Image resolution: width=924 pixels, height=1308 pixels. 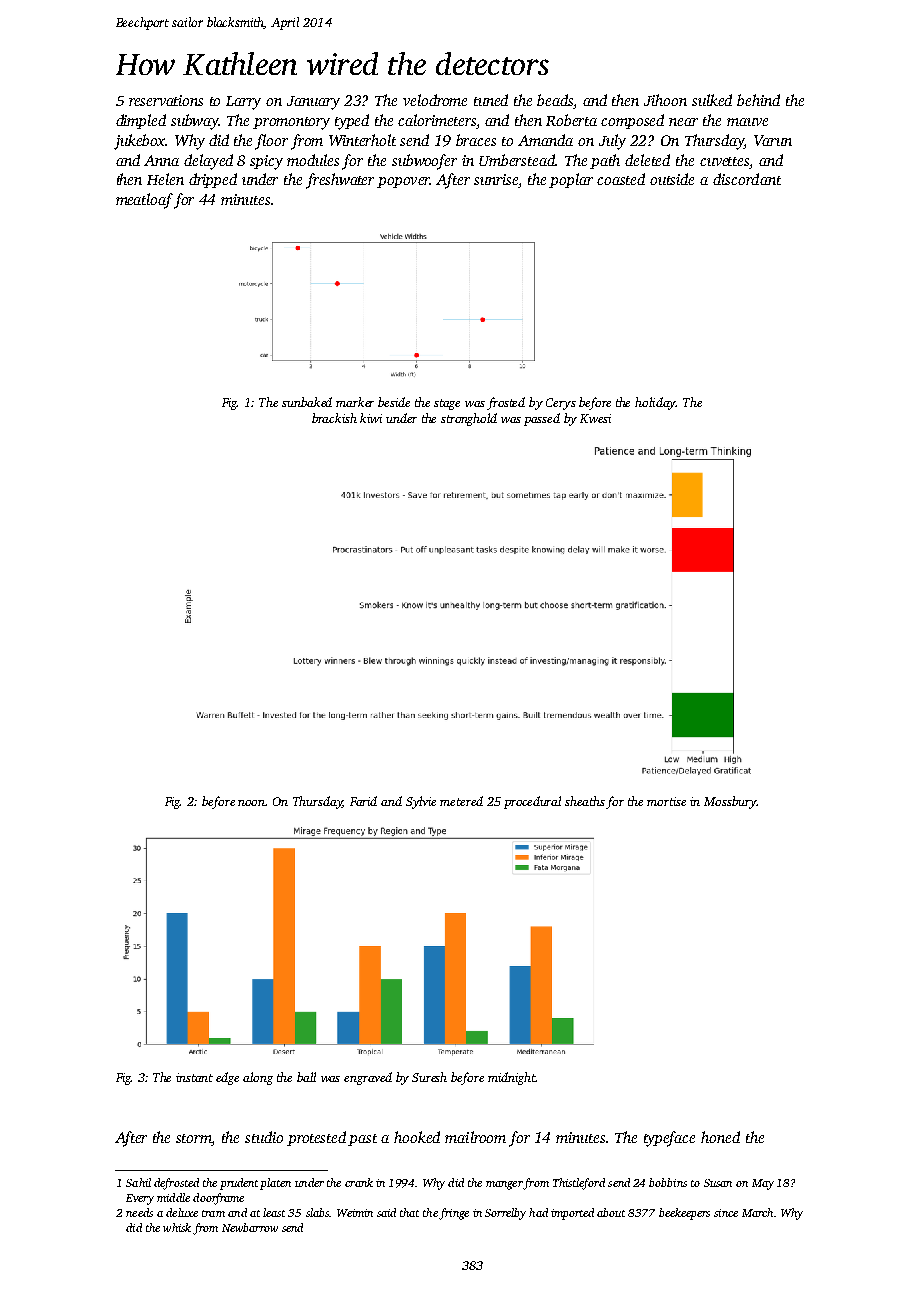 What do you see at coordinates (532, 802) in the screenshot?
I see `procedural` at bounding box center [532, 802].
